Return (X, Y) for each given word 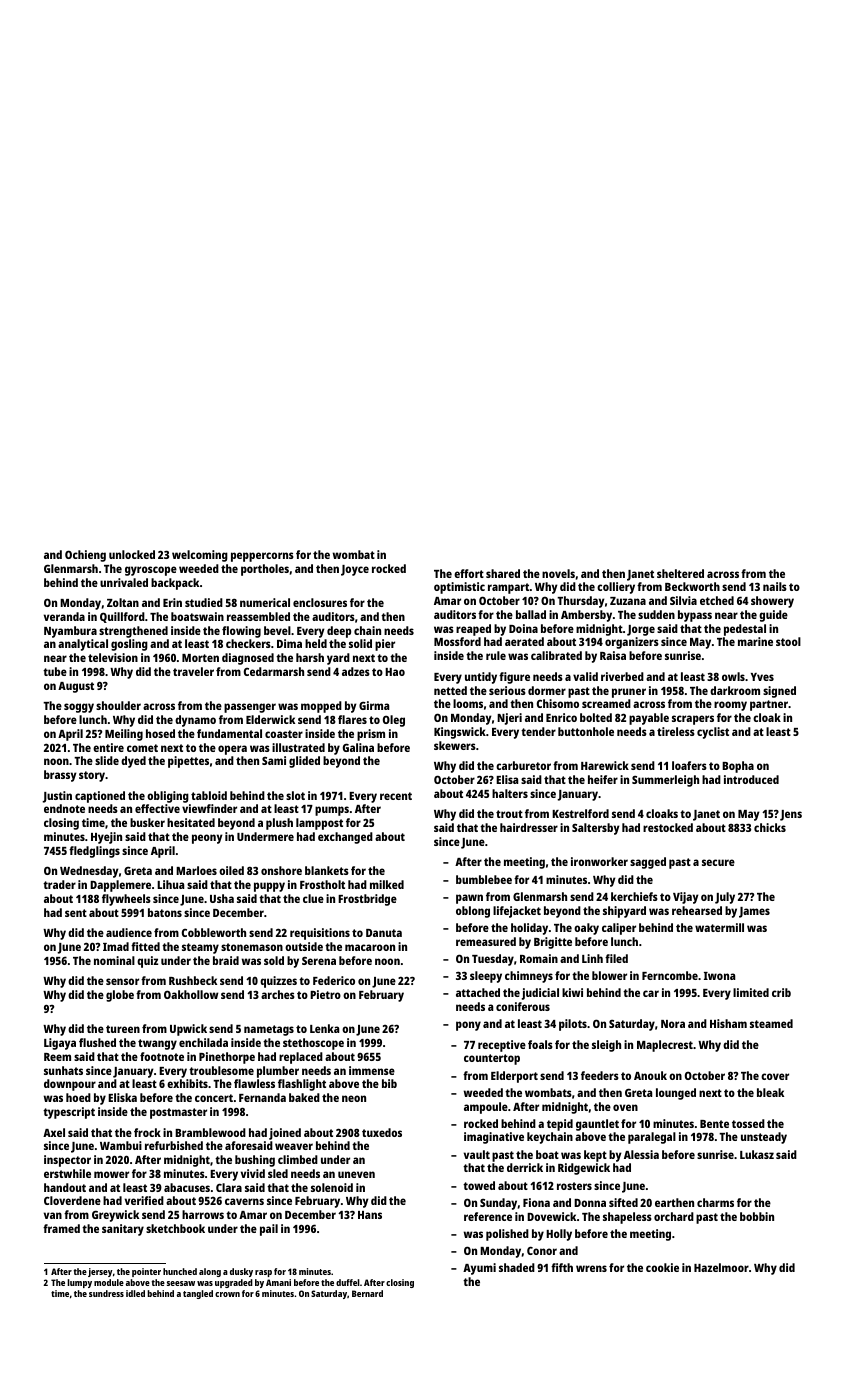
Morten (200, 658)
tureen (123, 1029)
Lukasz (757, 1154)
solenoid (332, 1187)
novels (558, 573)
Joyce (355, 570)
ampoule (486, 1108)
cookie (662, 1267)
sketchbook (175, 1228)
